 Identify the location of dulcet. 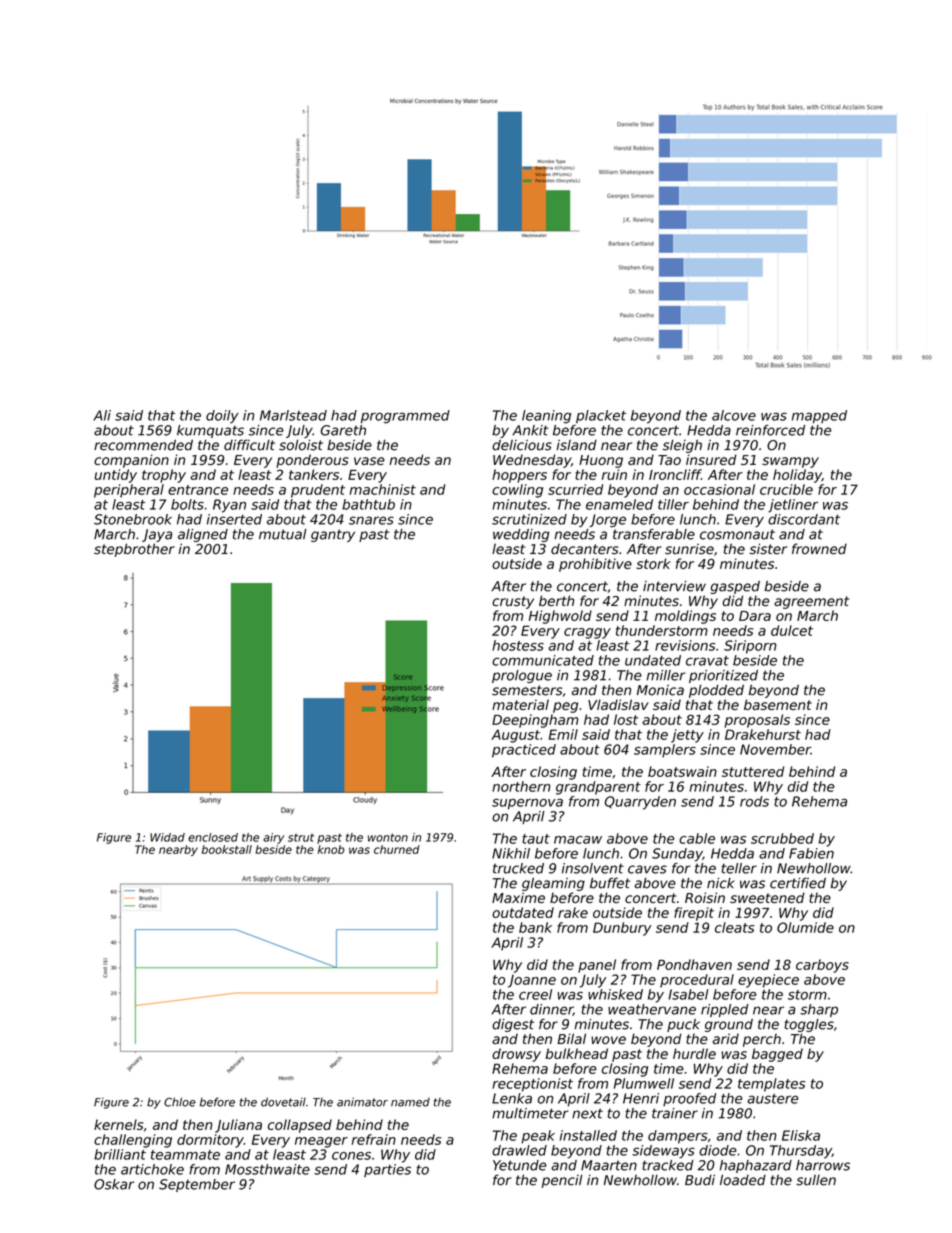
(792, 630).
